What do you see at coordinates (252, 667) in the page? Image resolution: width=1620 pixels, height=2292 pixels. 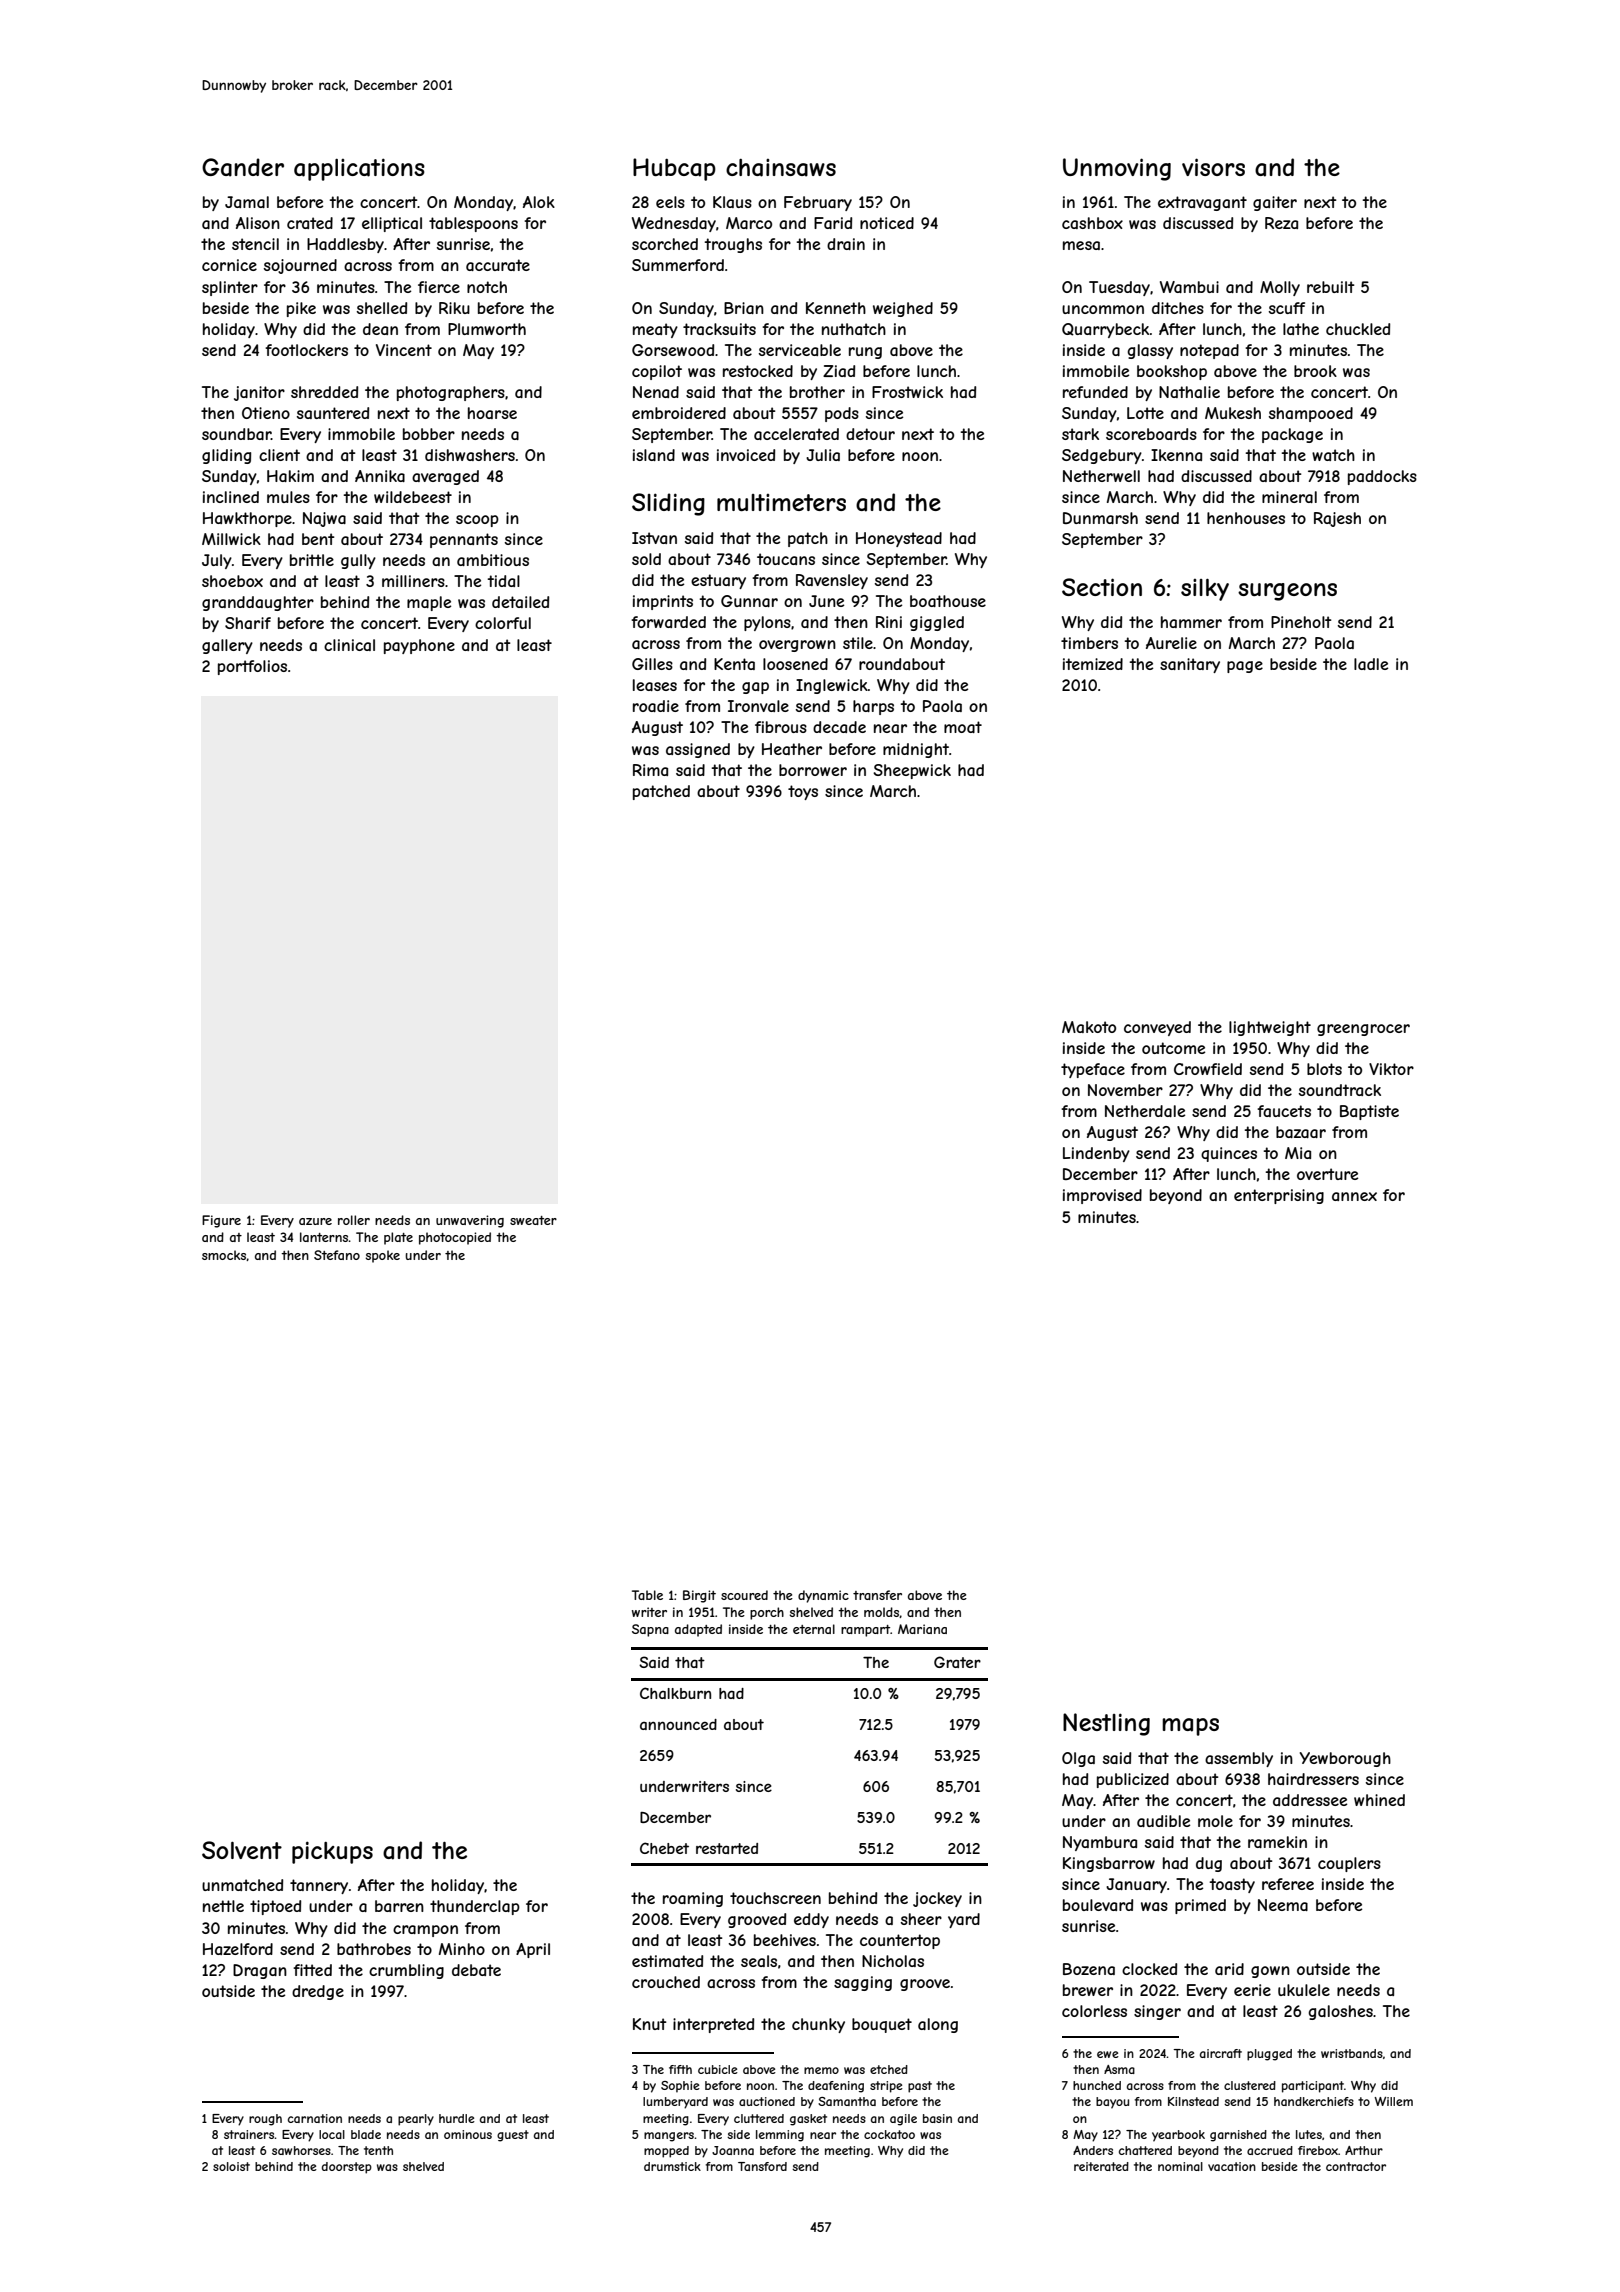 I see `portfolios` at bounding box center [252, 667].
